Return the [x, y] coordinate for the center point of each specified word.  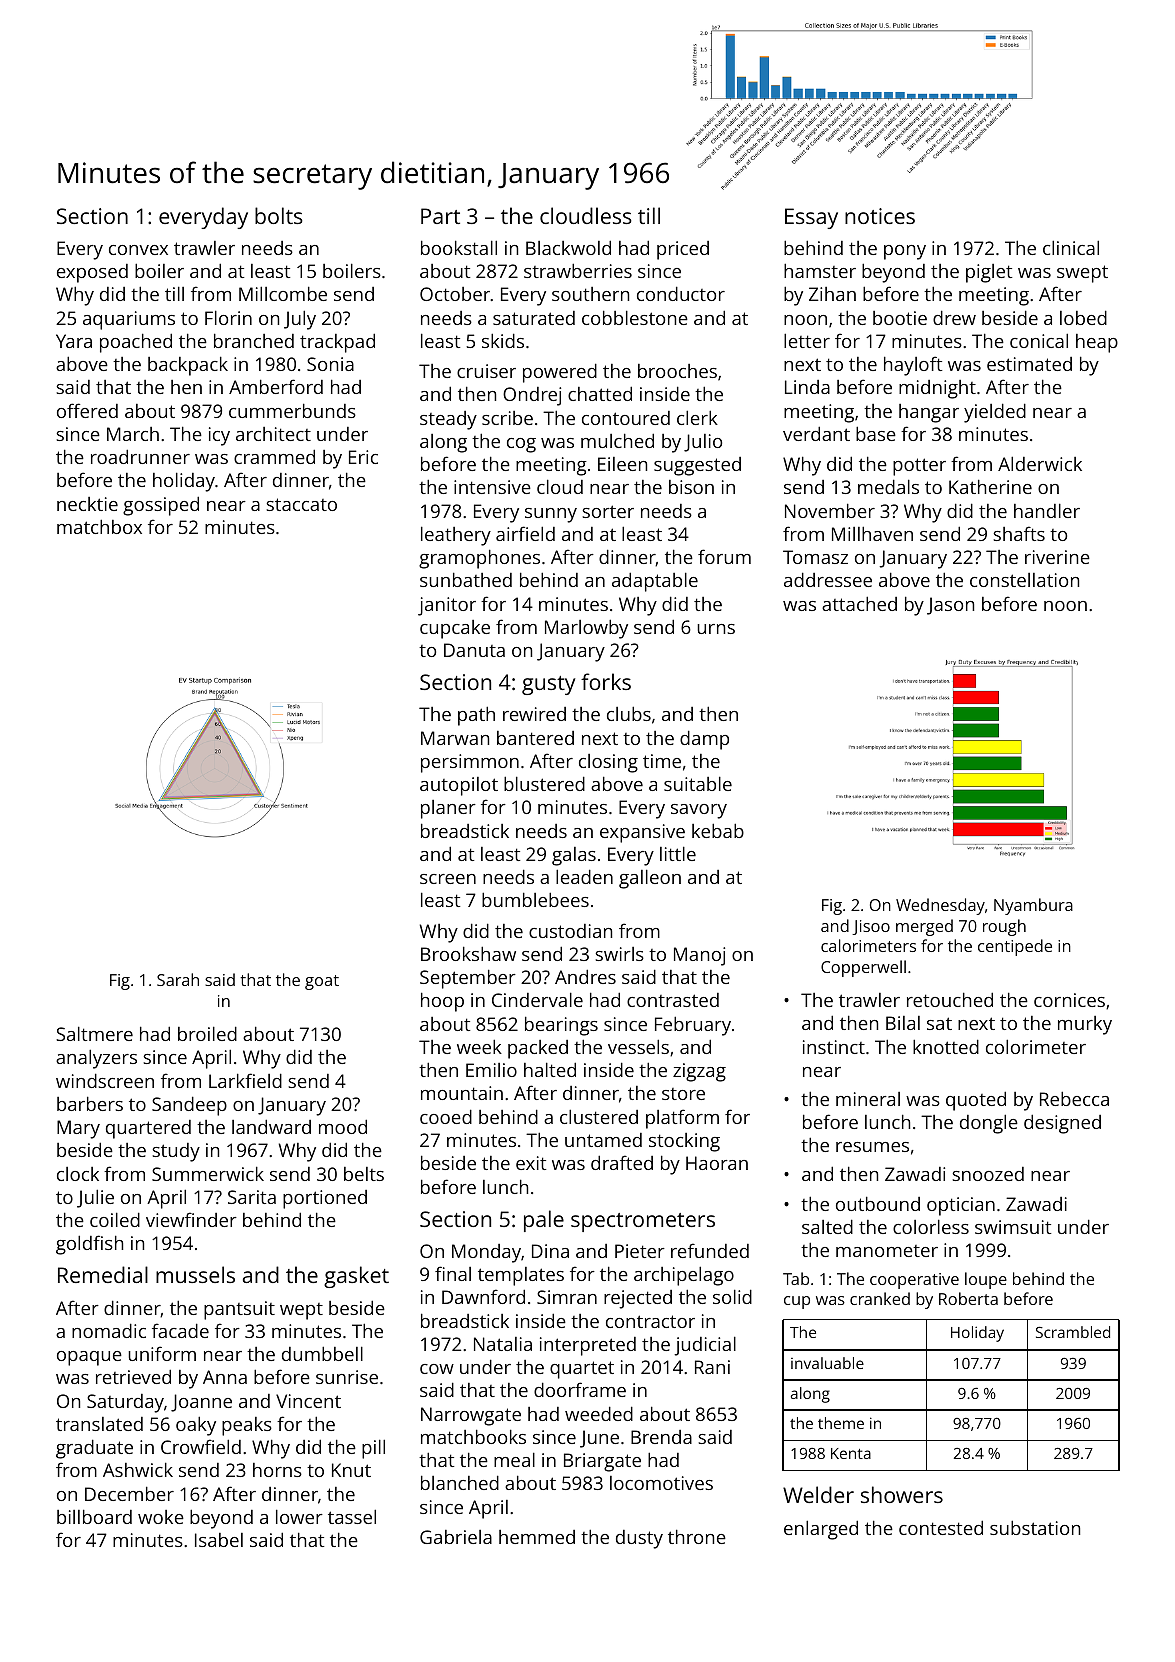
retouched [950, 999]
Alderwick [1040, 463]
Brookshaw [468, 953]
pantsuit [239, 1310]
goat [322, 982]
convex [138, 250]
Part [440, 216]
